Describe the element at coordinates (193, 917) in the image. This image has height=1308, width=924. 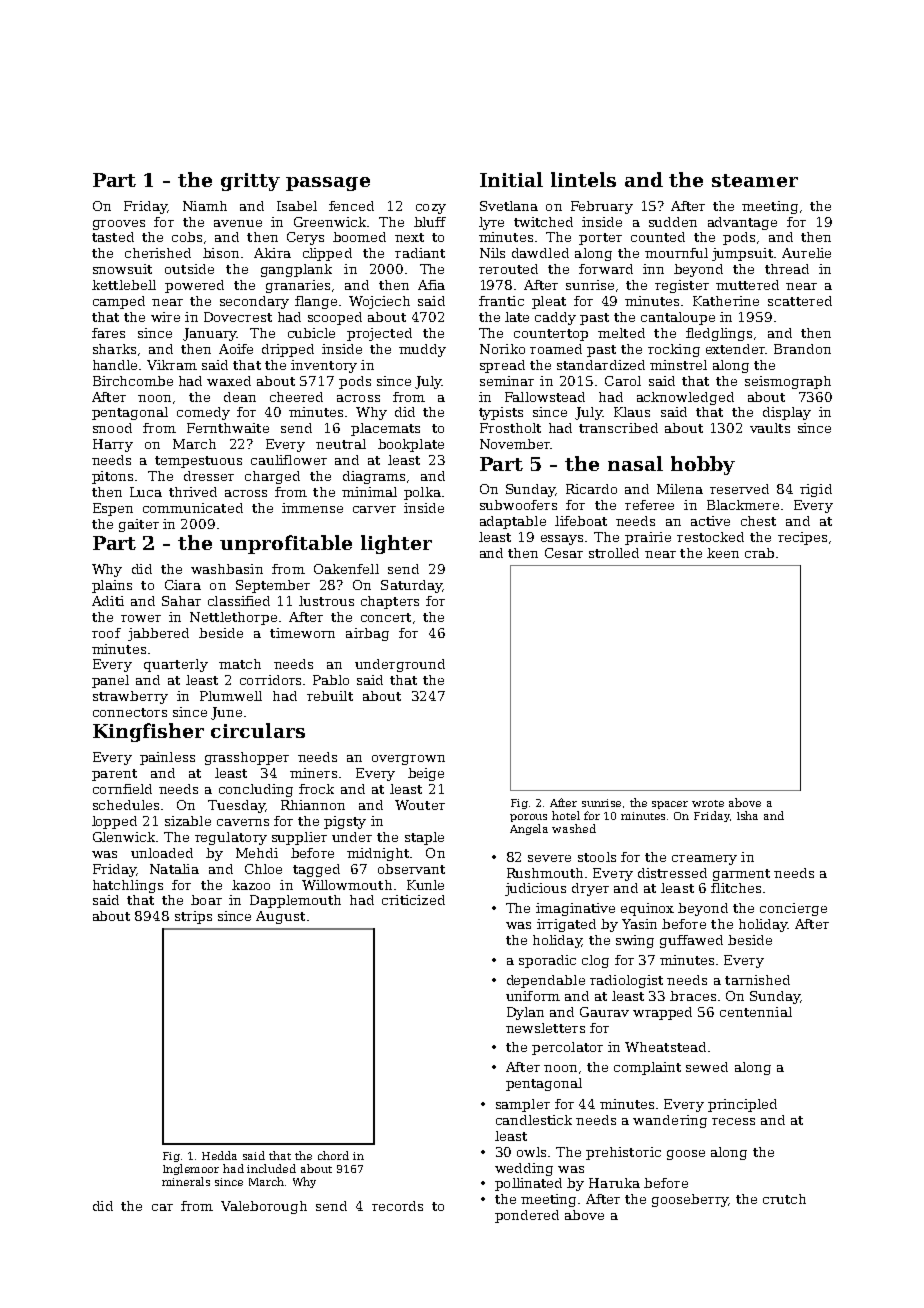
I see `strips` at that location.
